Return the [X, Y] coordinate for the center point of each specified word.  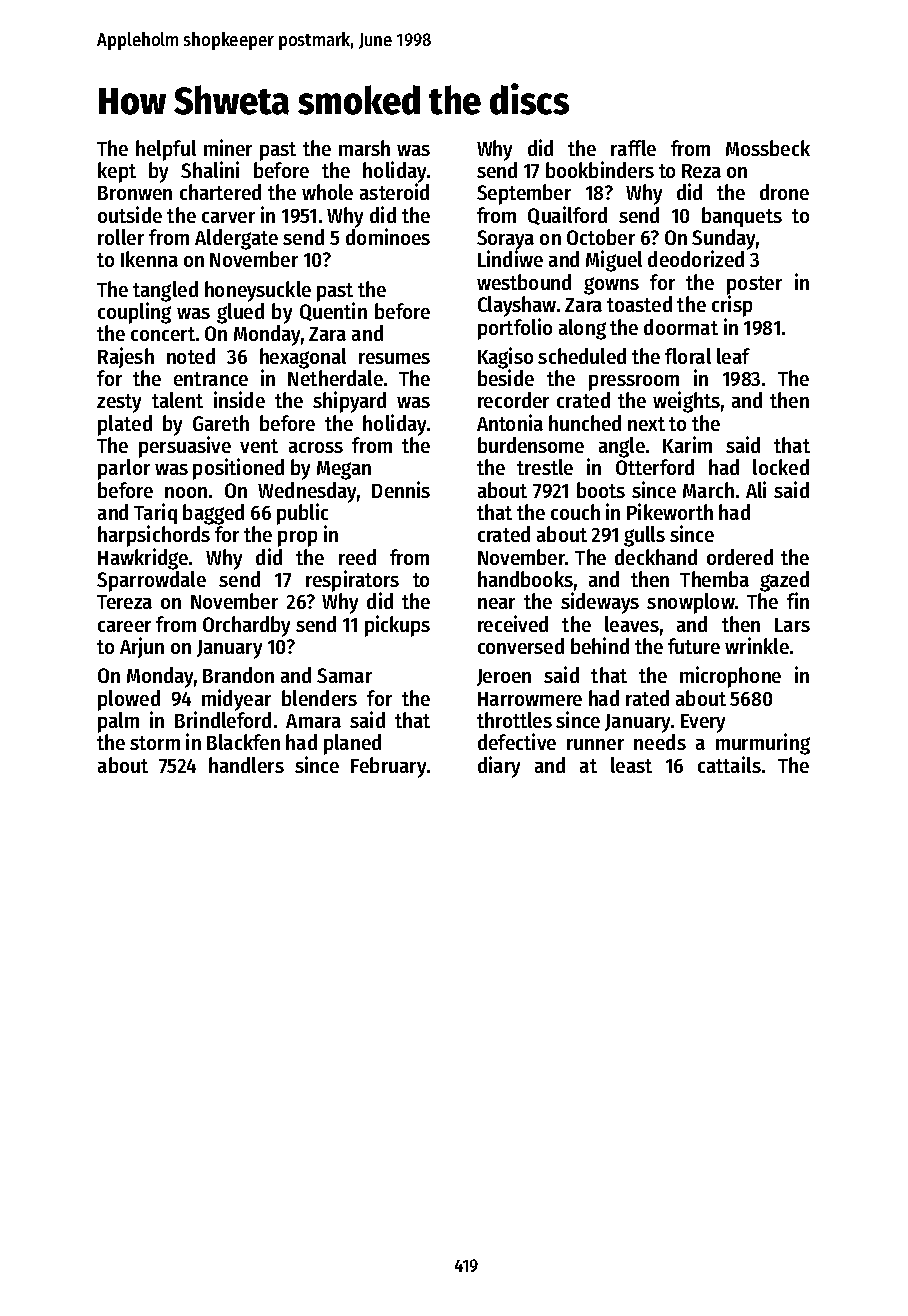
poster [754, 285]
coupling [134, 313]
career [124, 626]
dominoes [388, 236]
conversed [521, 646]
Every [703, 723]
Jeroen [504, 677]
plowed [129, 700]
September [524, 194]
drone [784, 192]
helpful [166, 150]
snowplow [691, 603]
